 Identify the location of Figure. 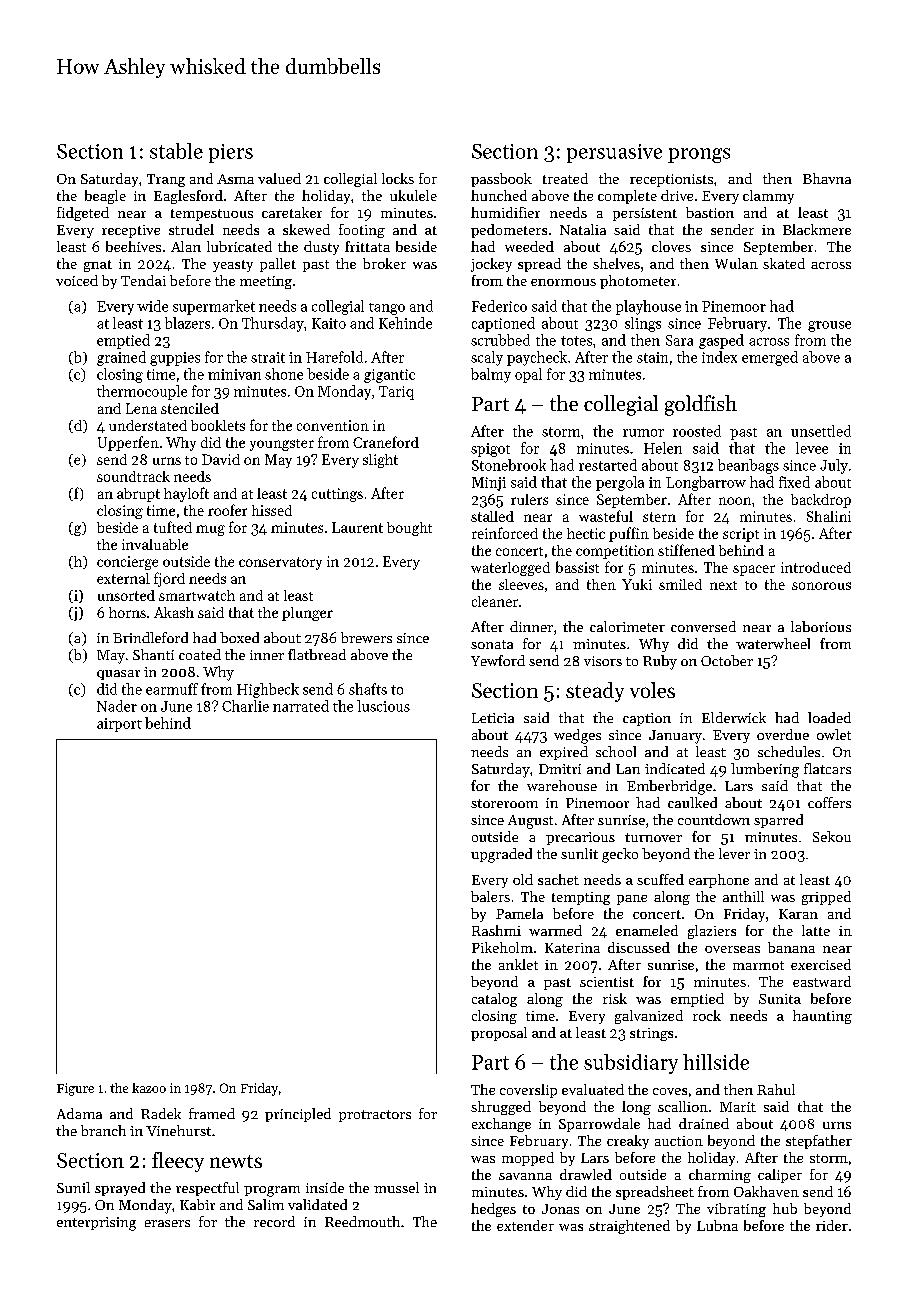
(75, 1089).
